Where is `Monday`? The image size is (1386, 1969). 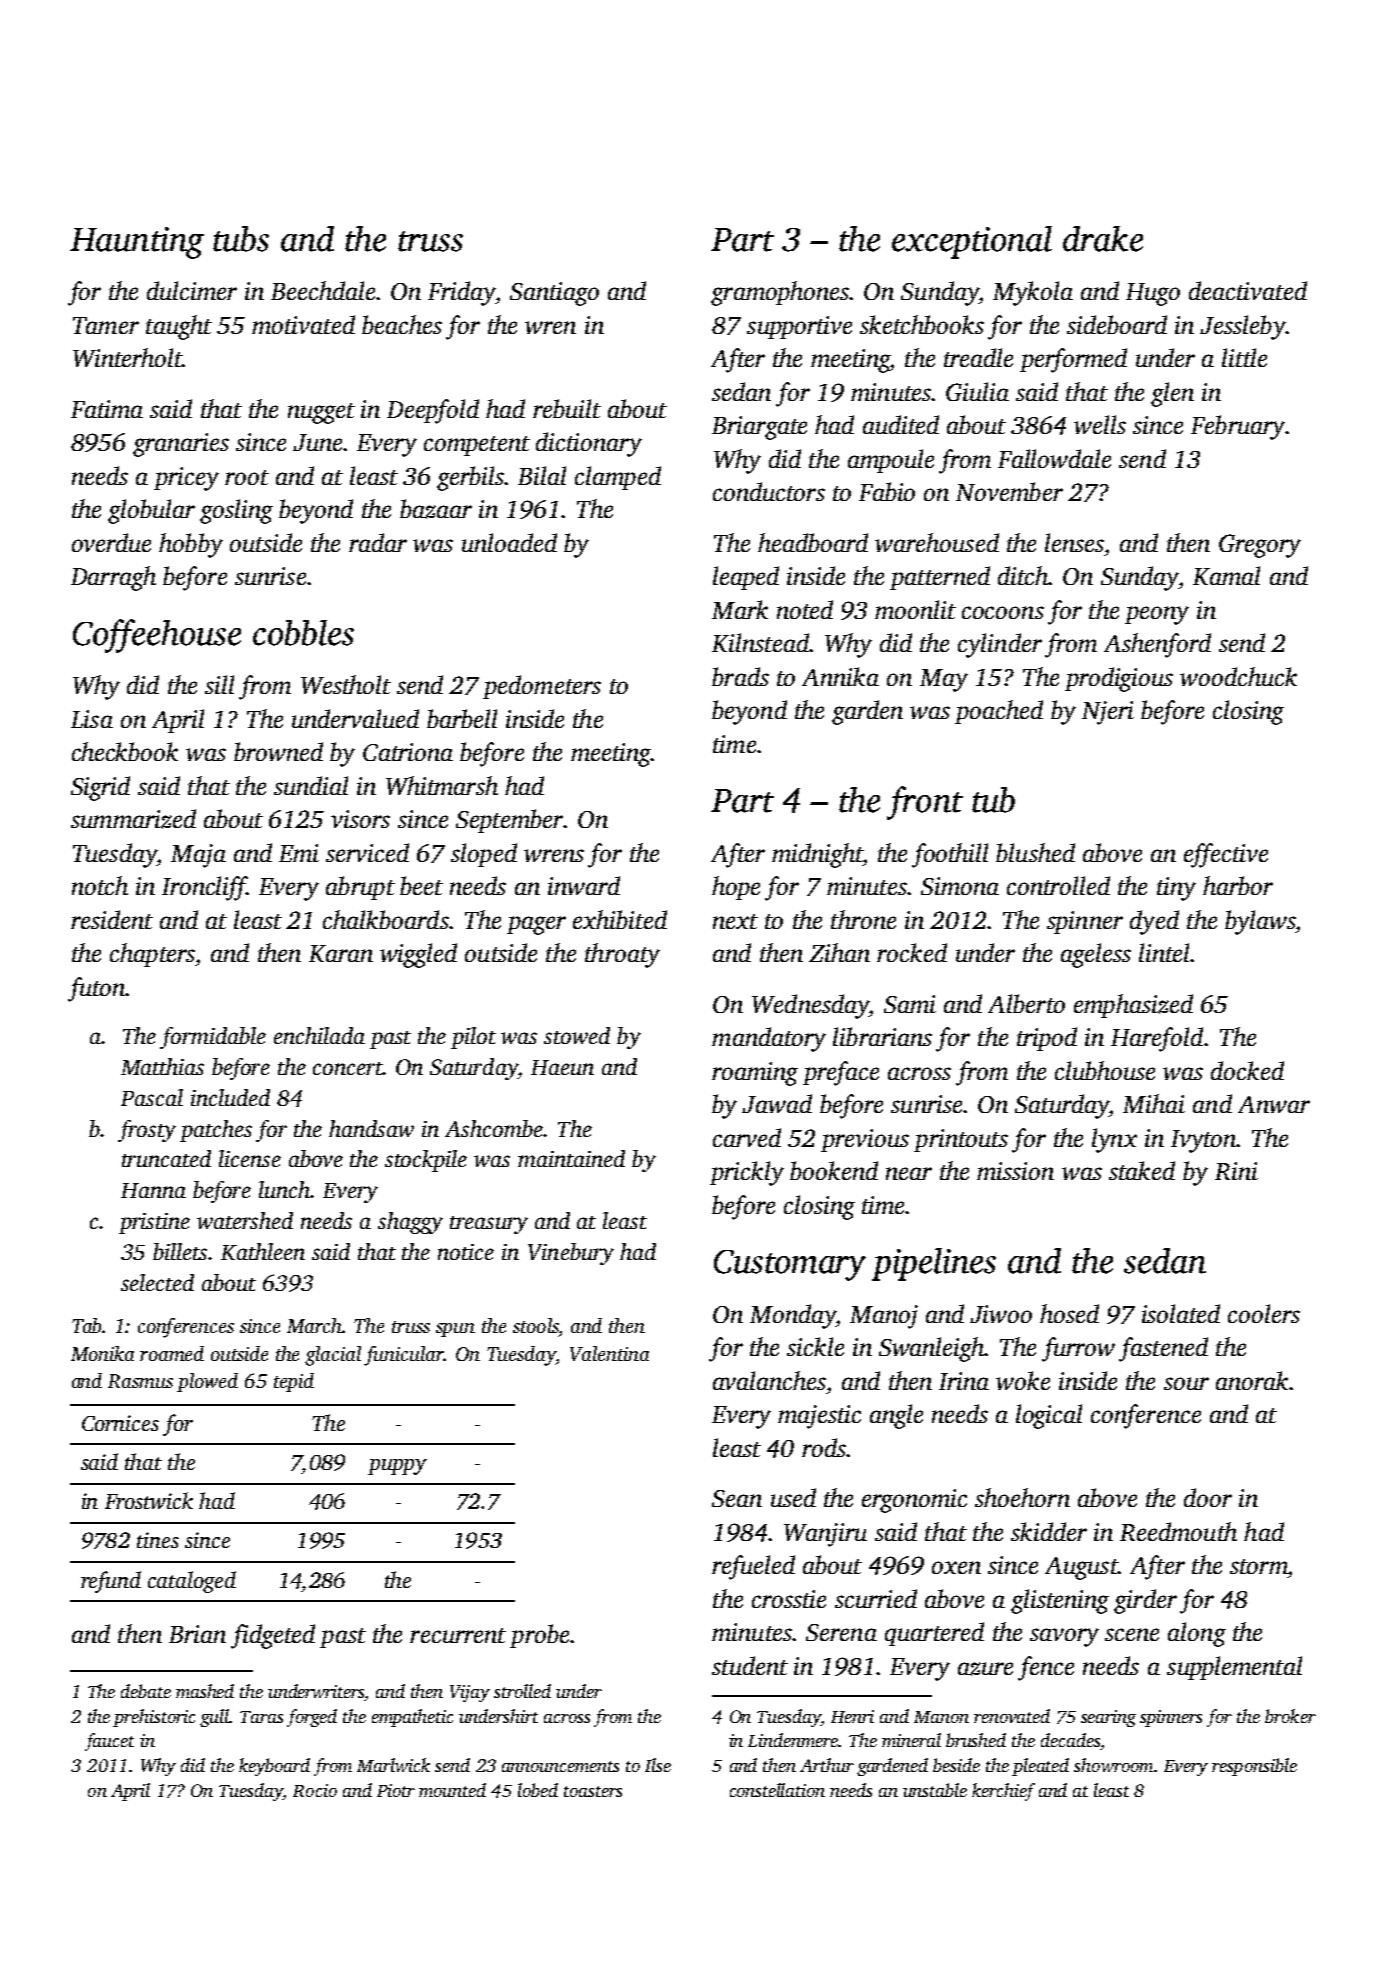
Monday is located at coordinates (793, 1316).
